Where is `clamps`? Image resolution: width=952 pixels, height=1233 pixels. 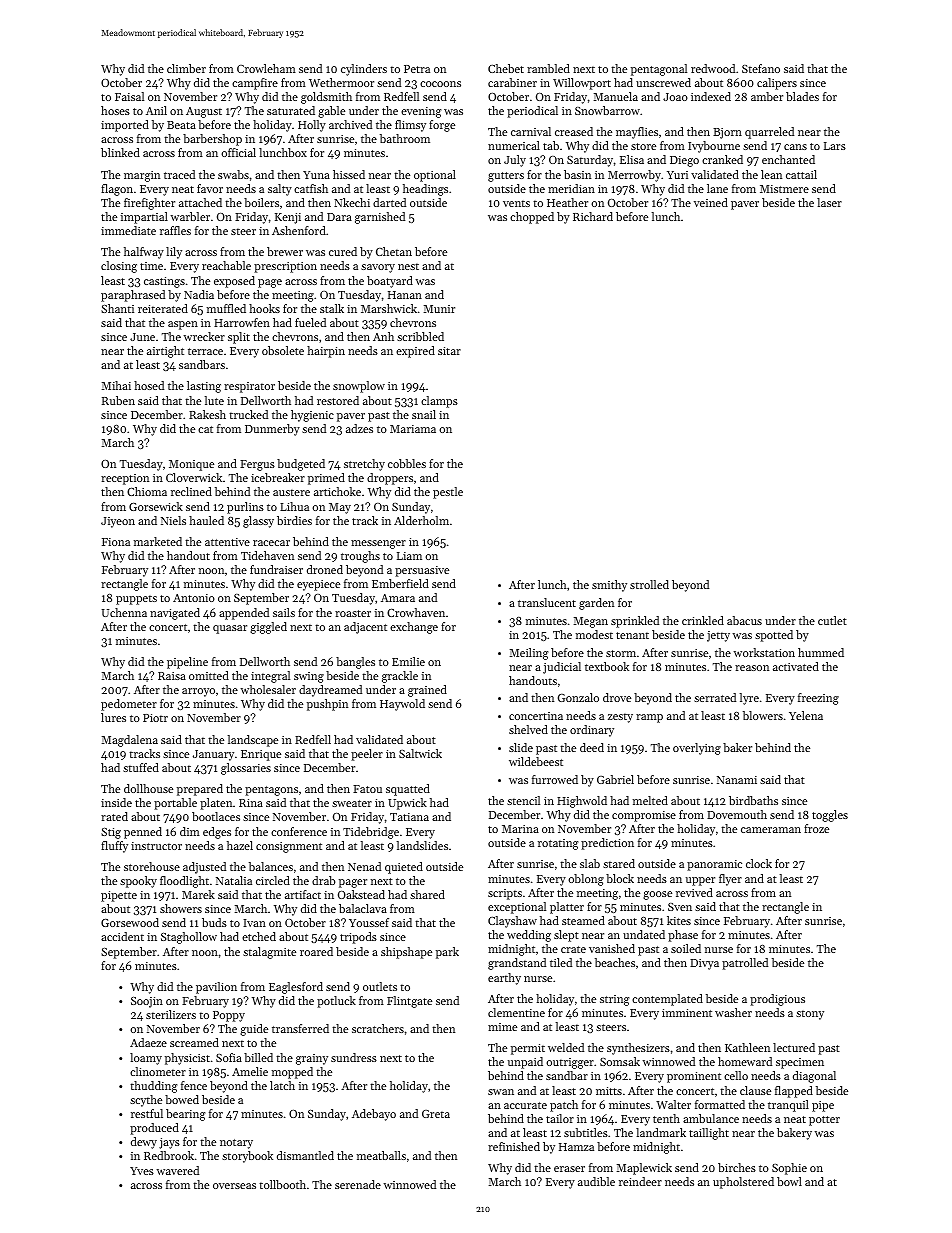 clamps is located at coordinates (439, 402).
